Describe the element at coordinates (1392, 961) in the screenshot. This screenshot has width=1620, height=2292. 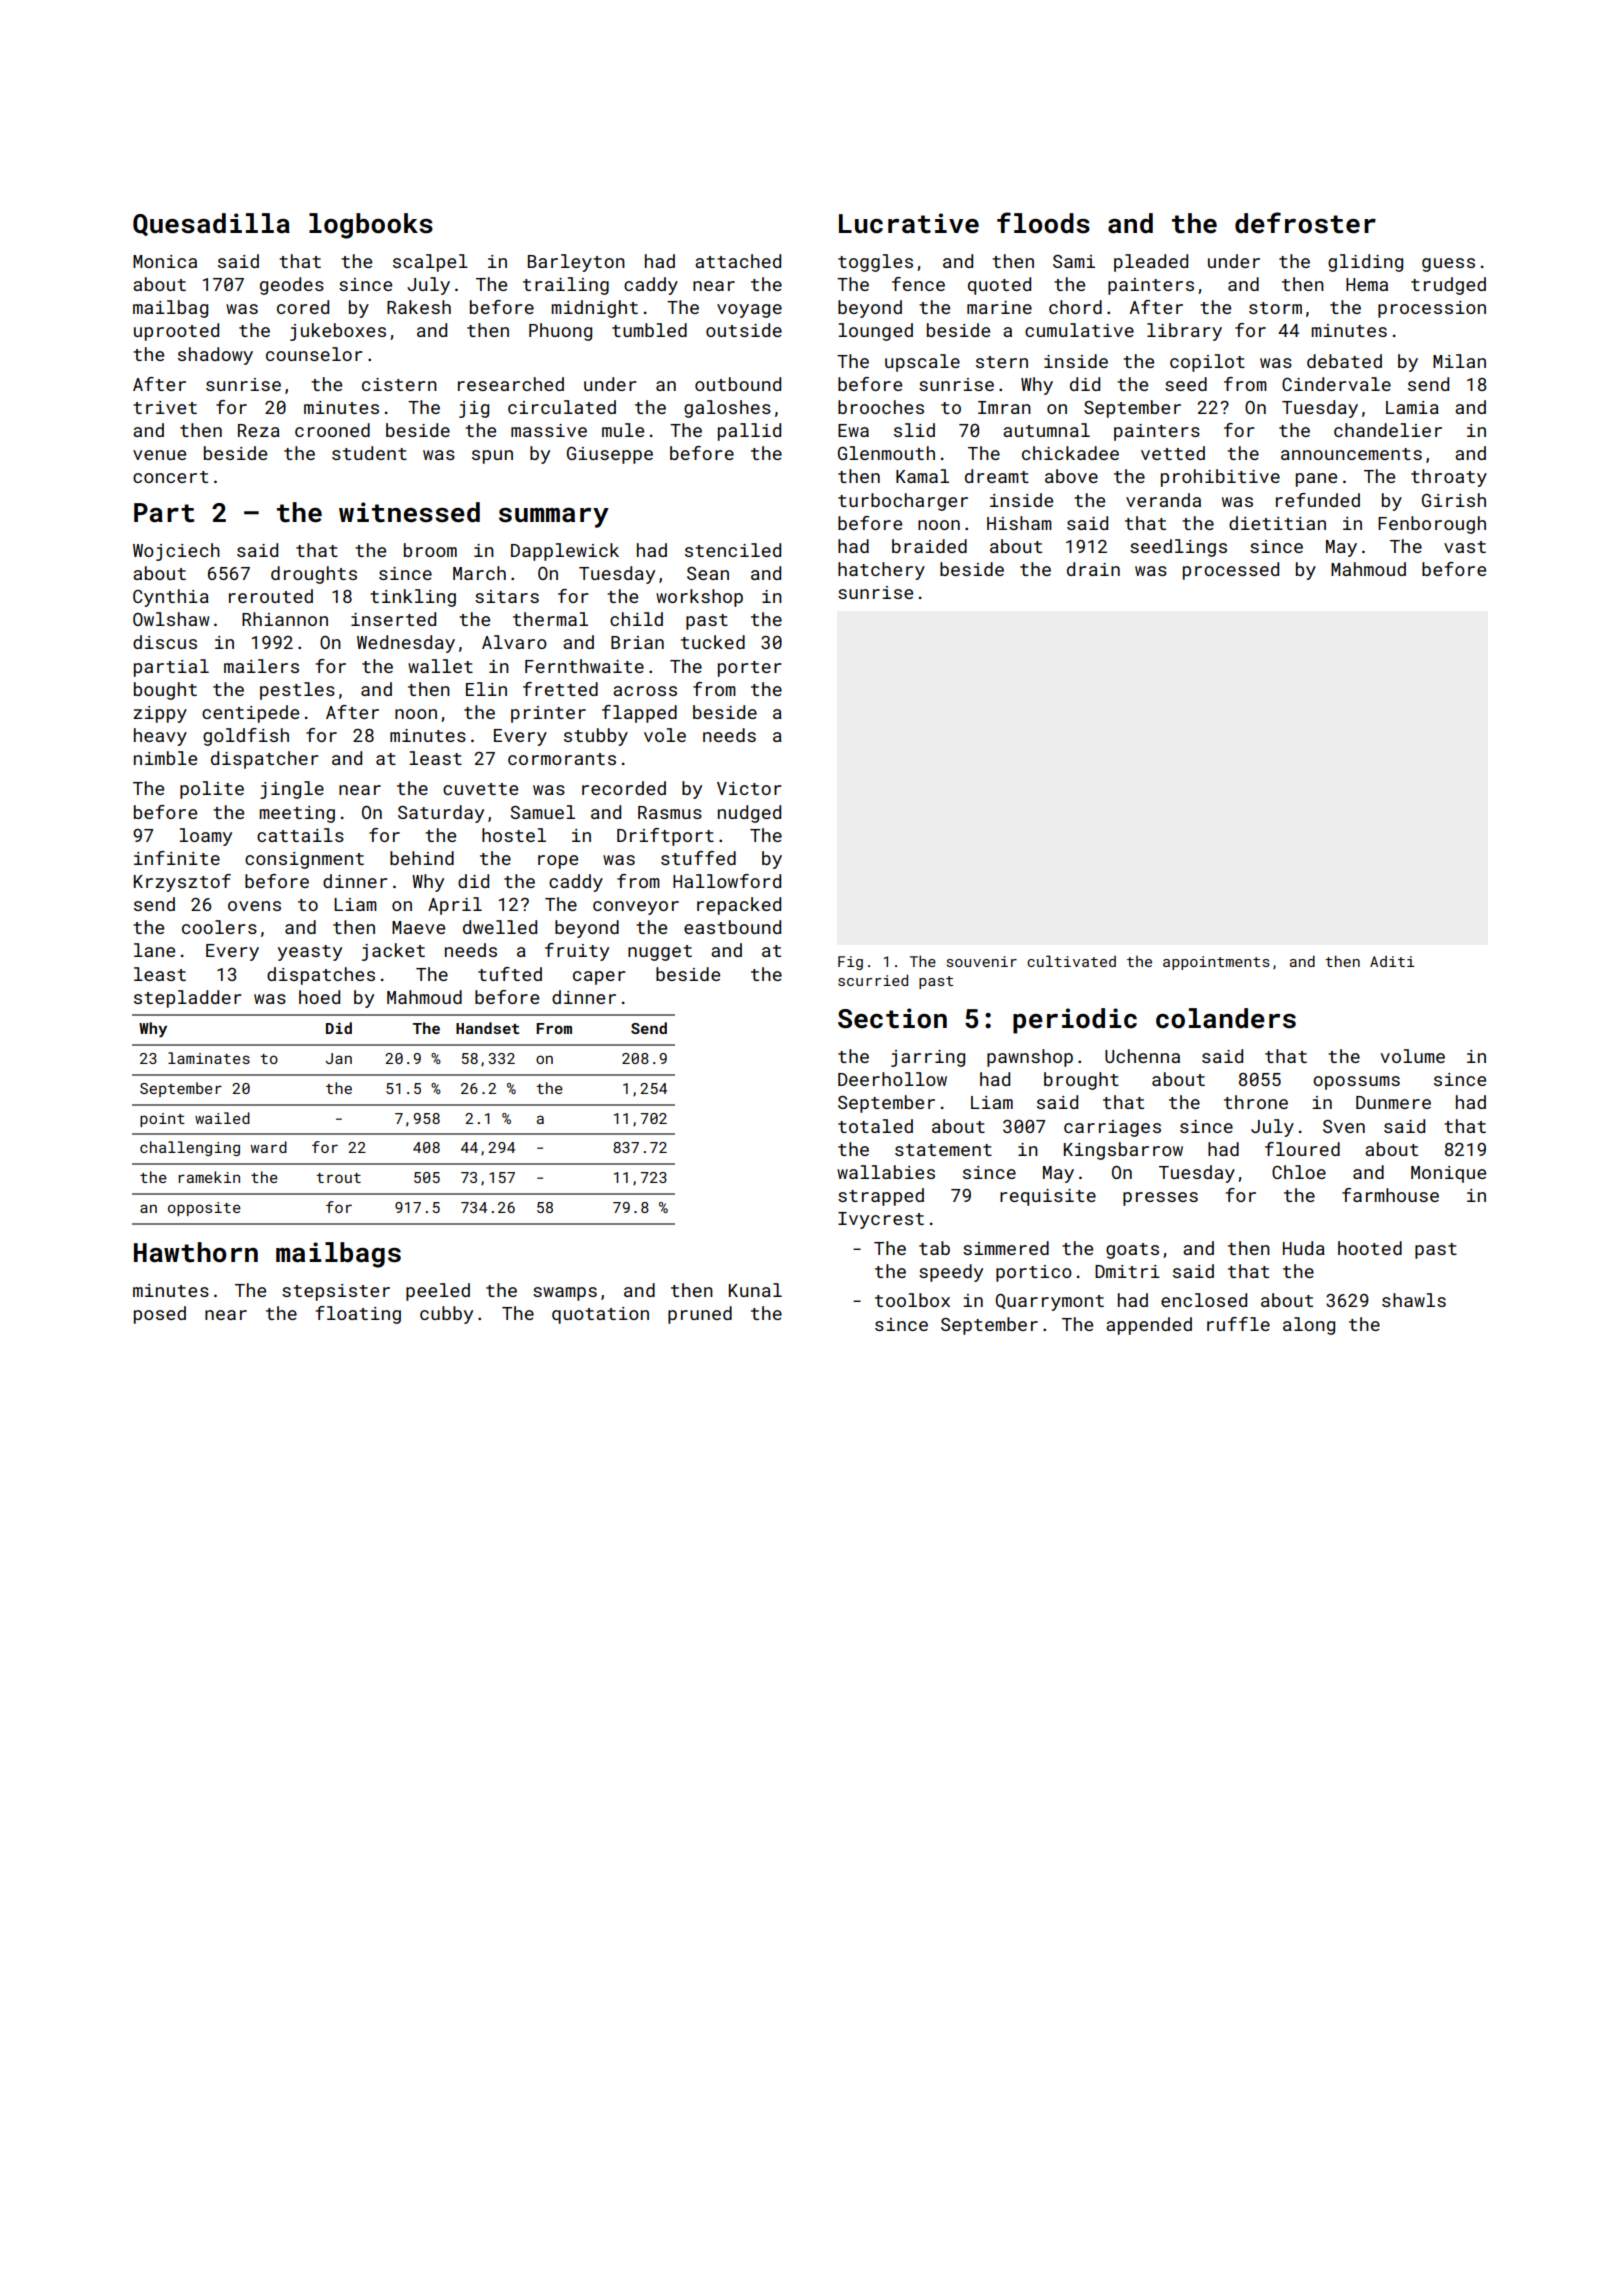
I see `Aditi` at that location.
